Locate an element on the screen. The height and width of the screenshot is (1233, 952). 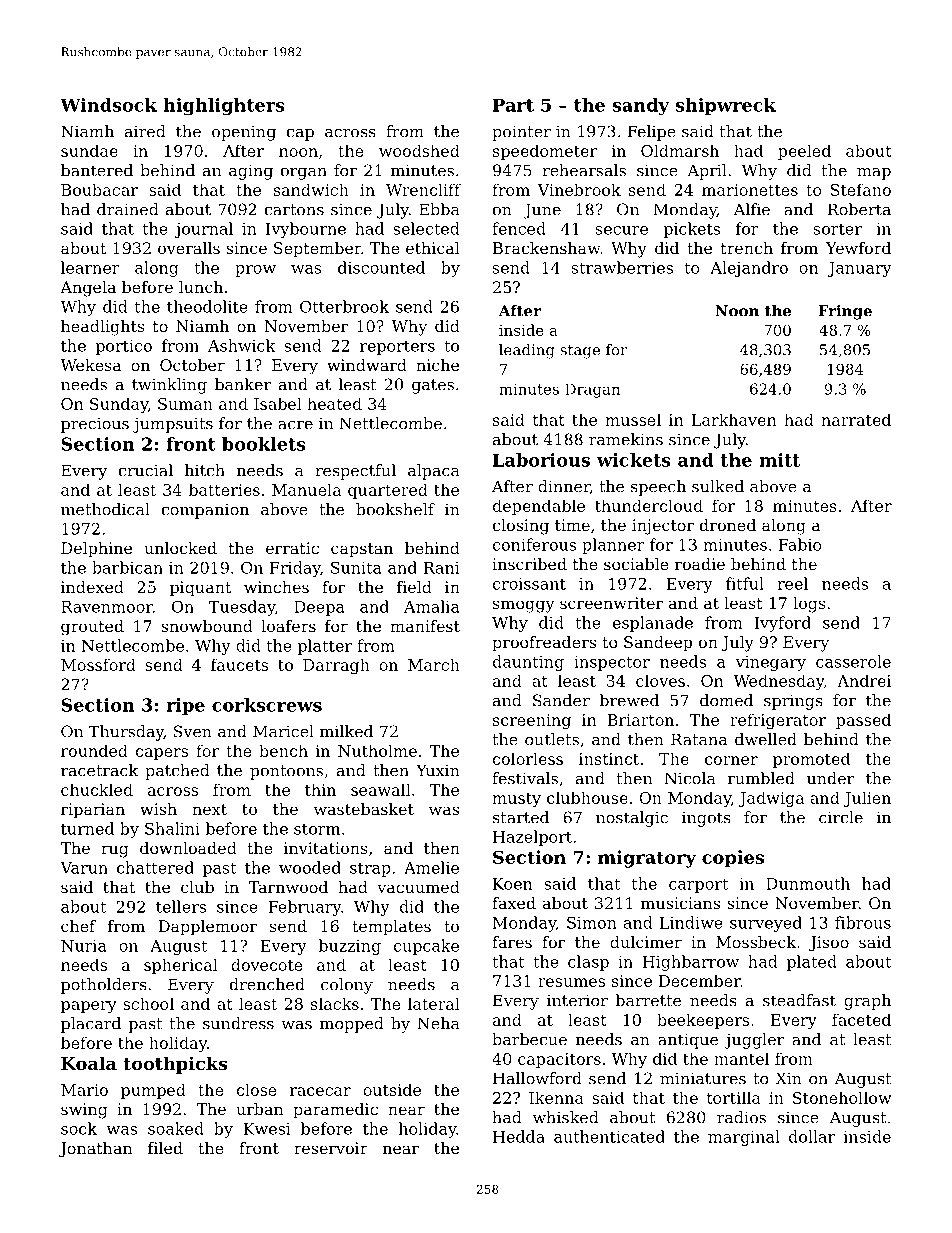
platter is located at coordinates (325, 647).
